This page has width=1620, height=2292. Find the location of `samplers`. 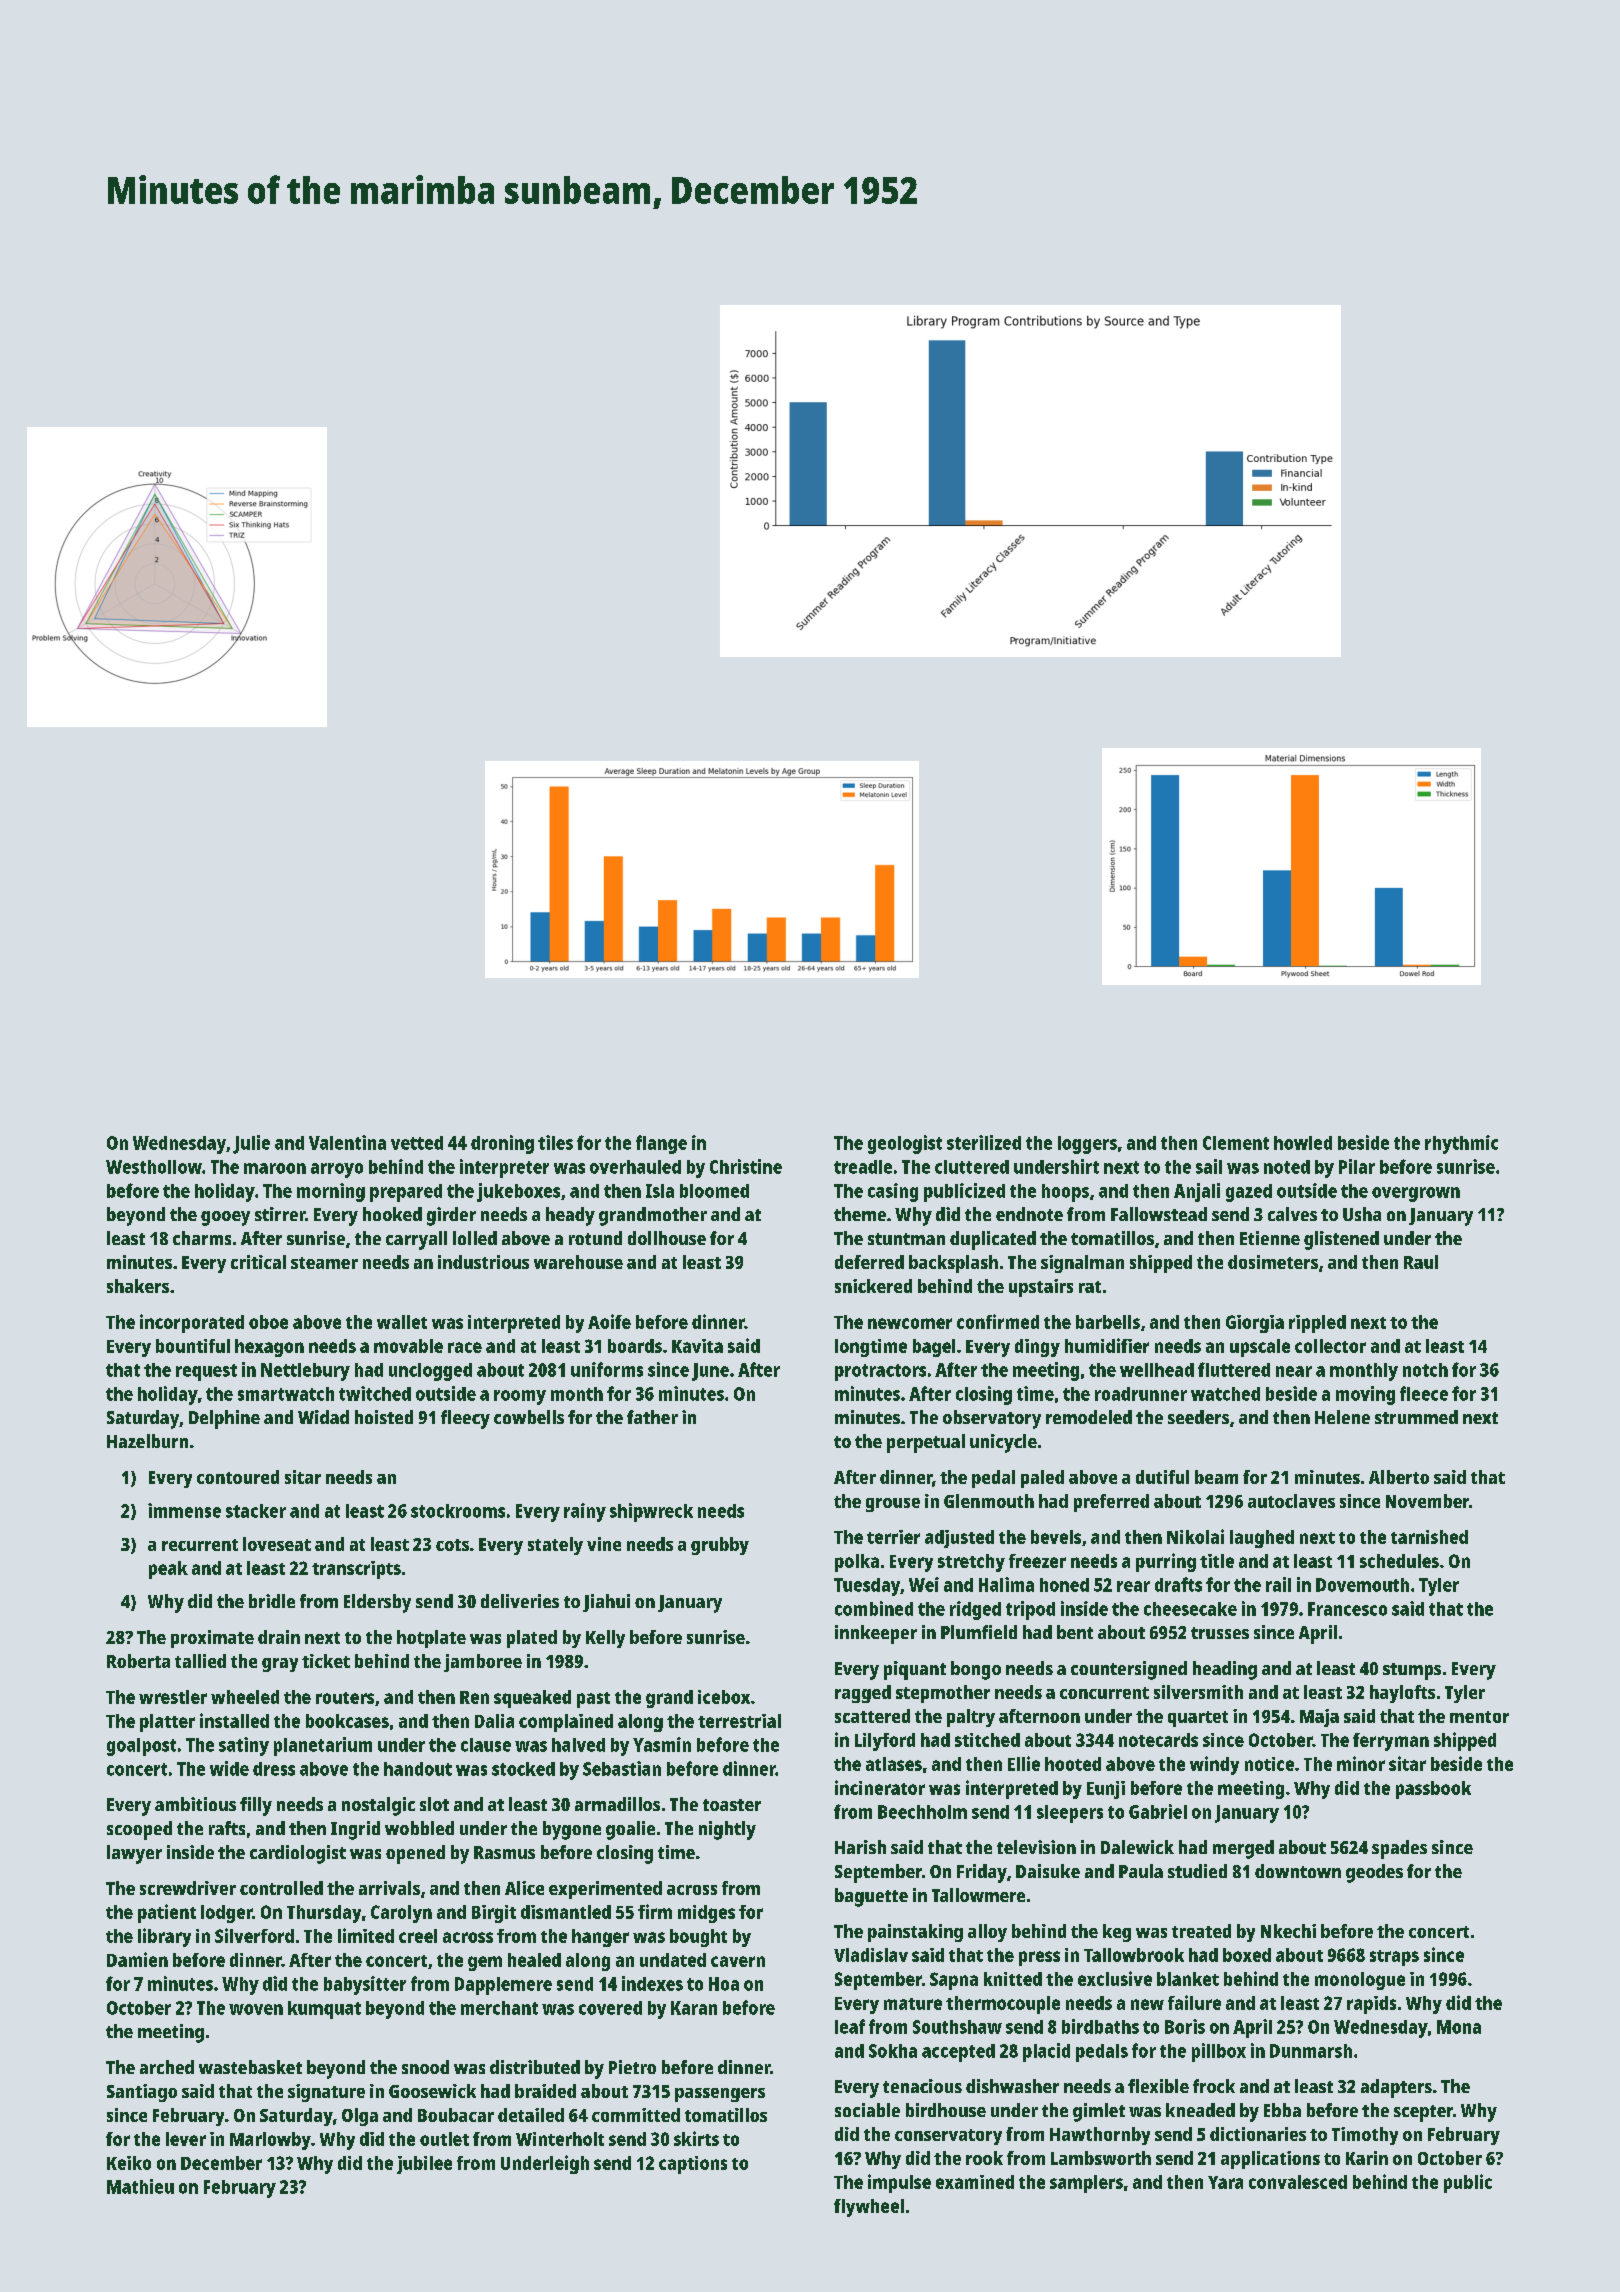

samplers is located at coordinates (1086, 2184).
